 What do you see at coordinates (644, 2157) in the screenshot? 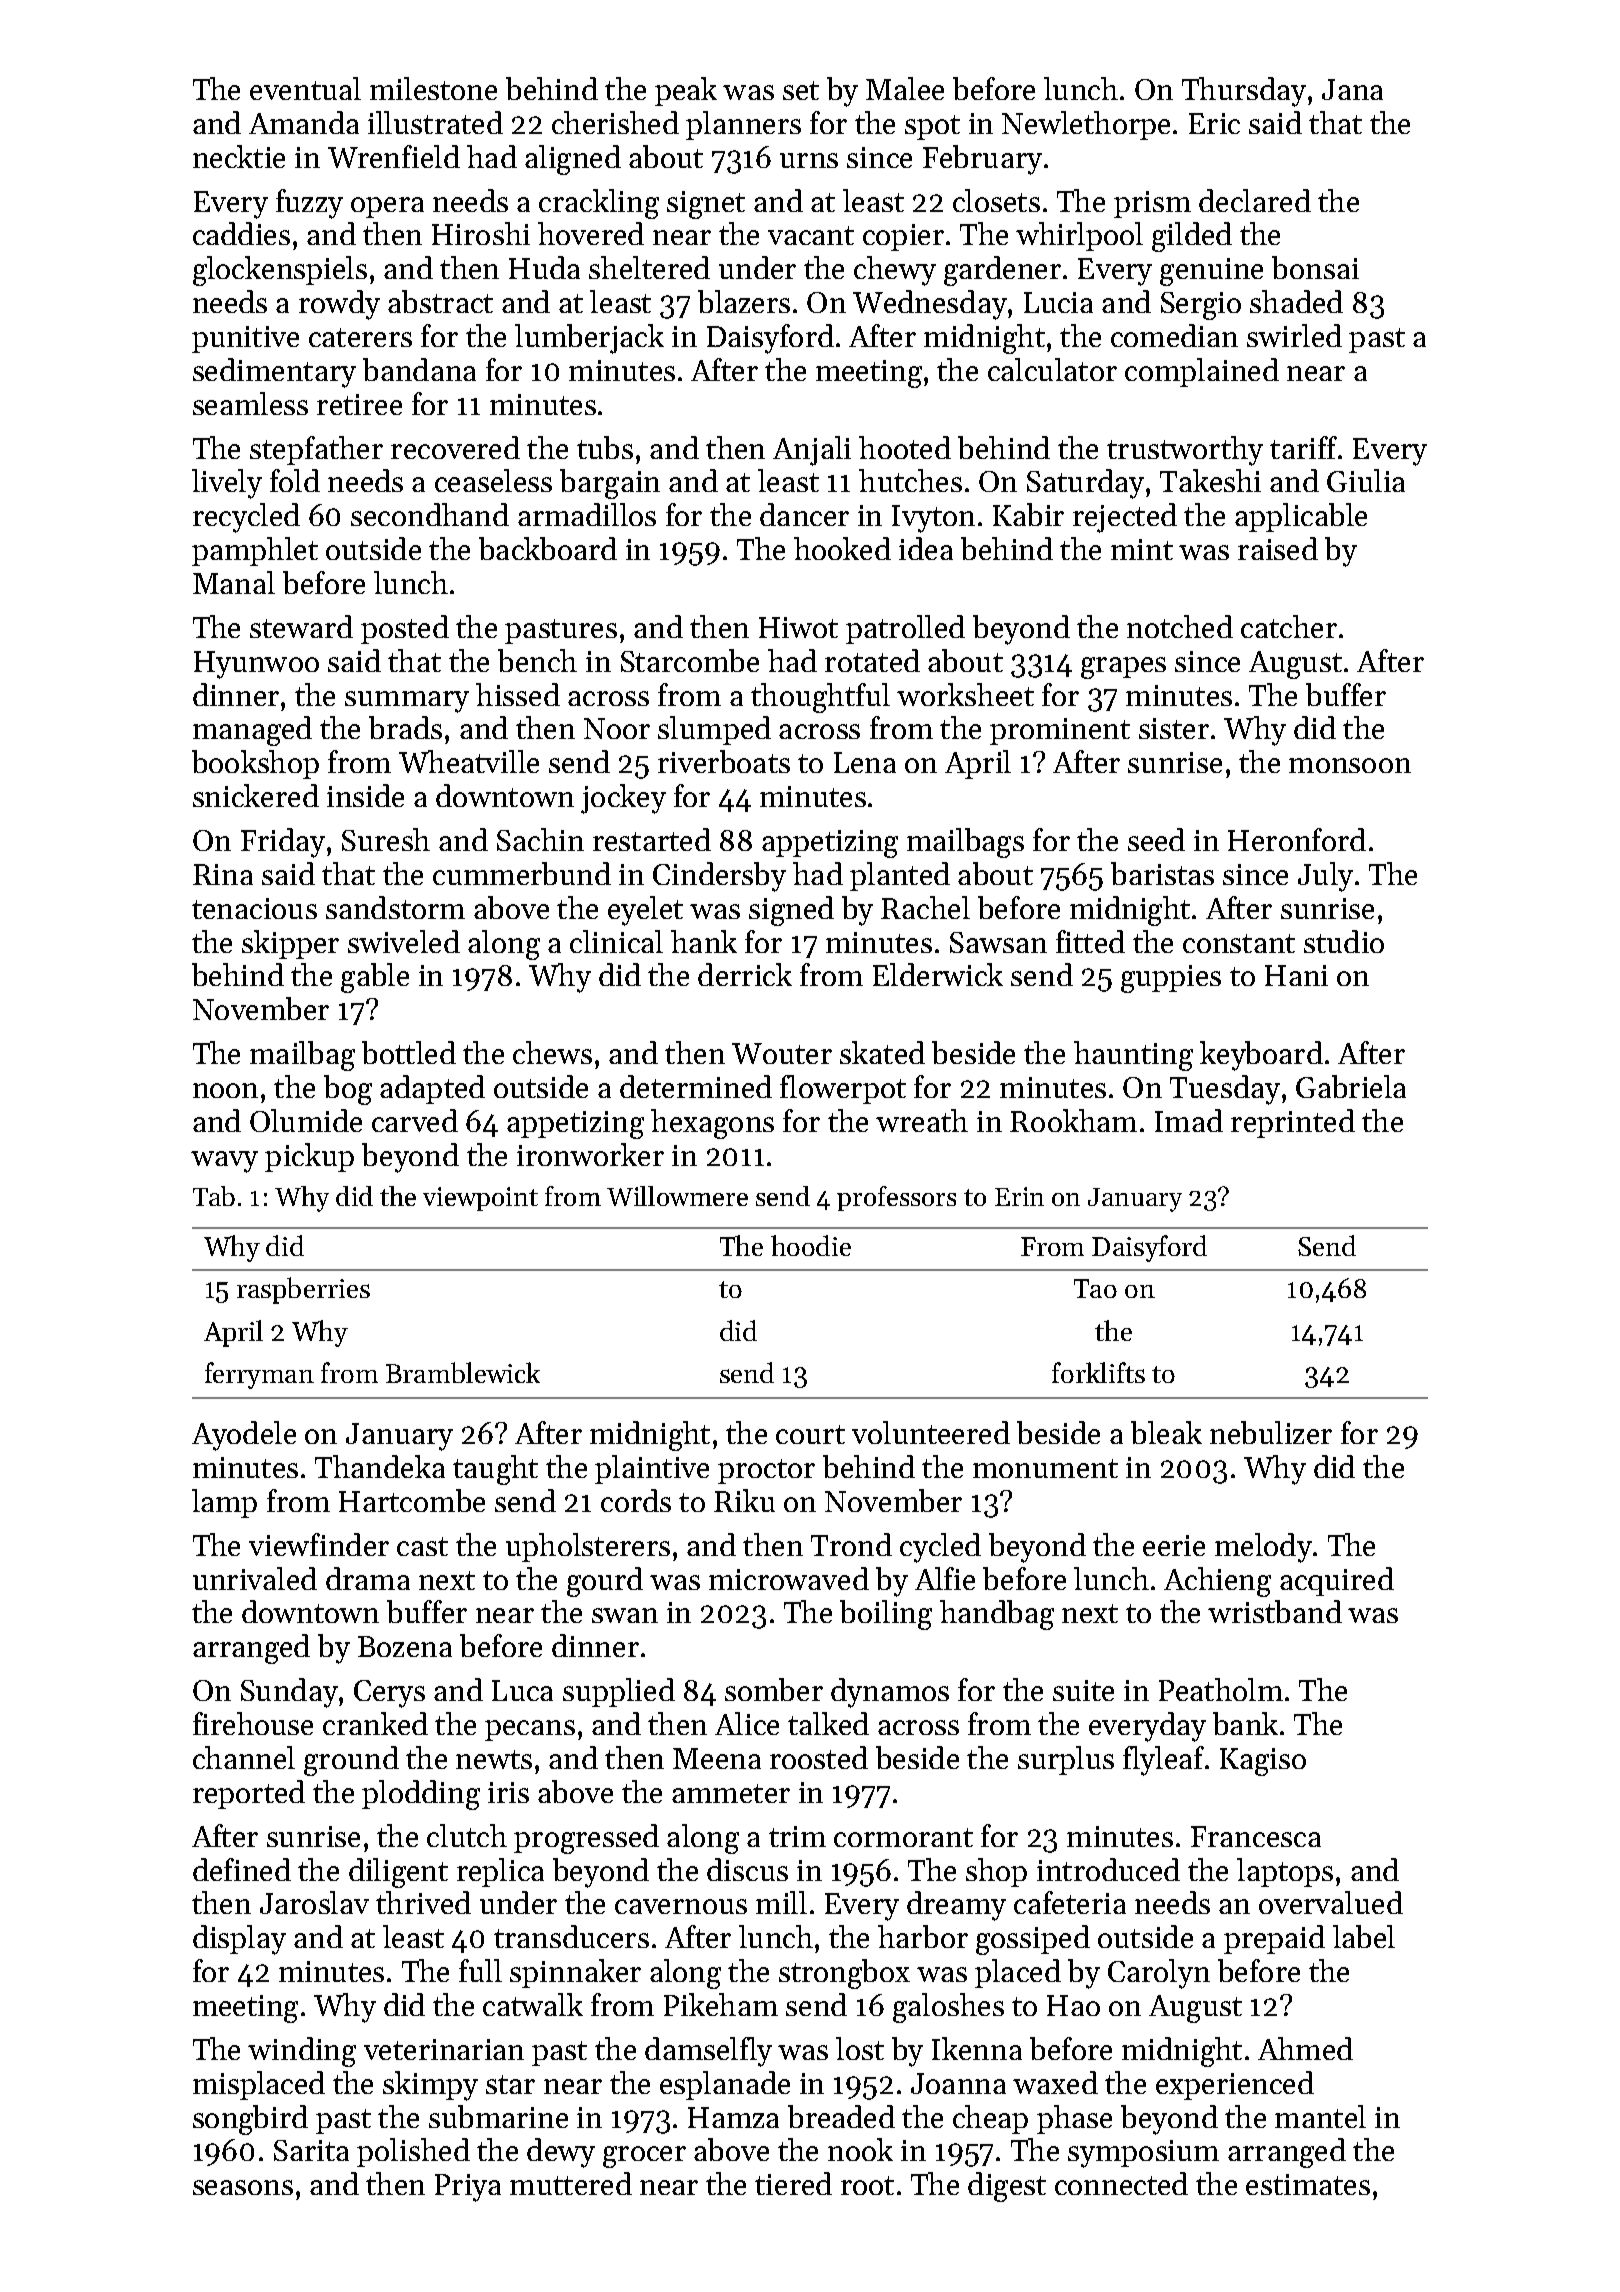
I see `grocer` at bounding box center [644, 2157].
